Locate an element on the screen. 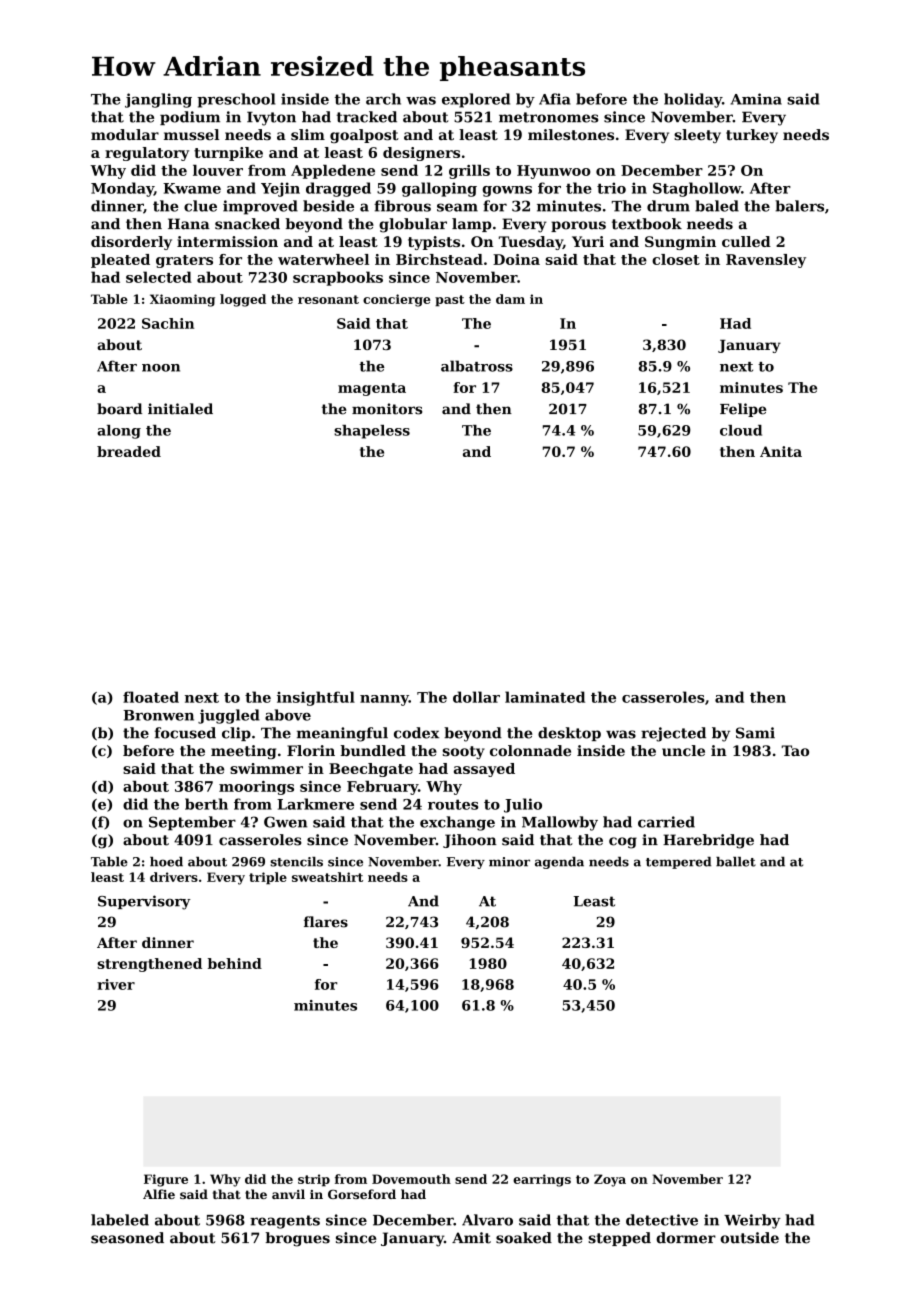 This screenshot has width=924, height=1308. Ravensley is located at coordinates (766, 261).
